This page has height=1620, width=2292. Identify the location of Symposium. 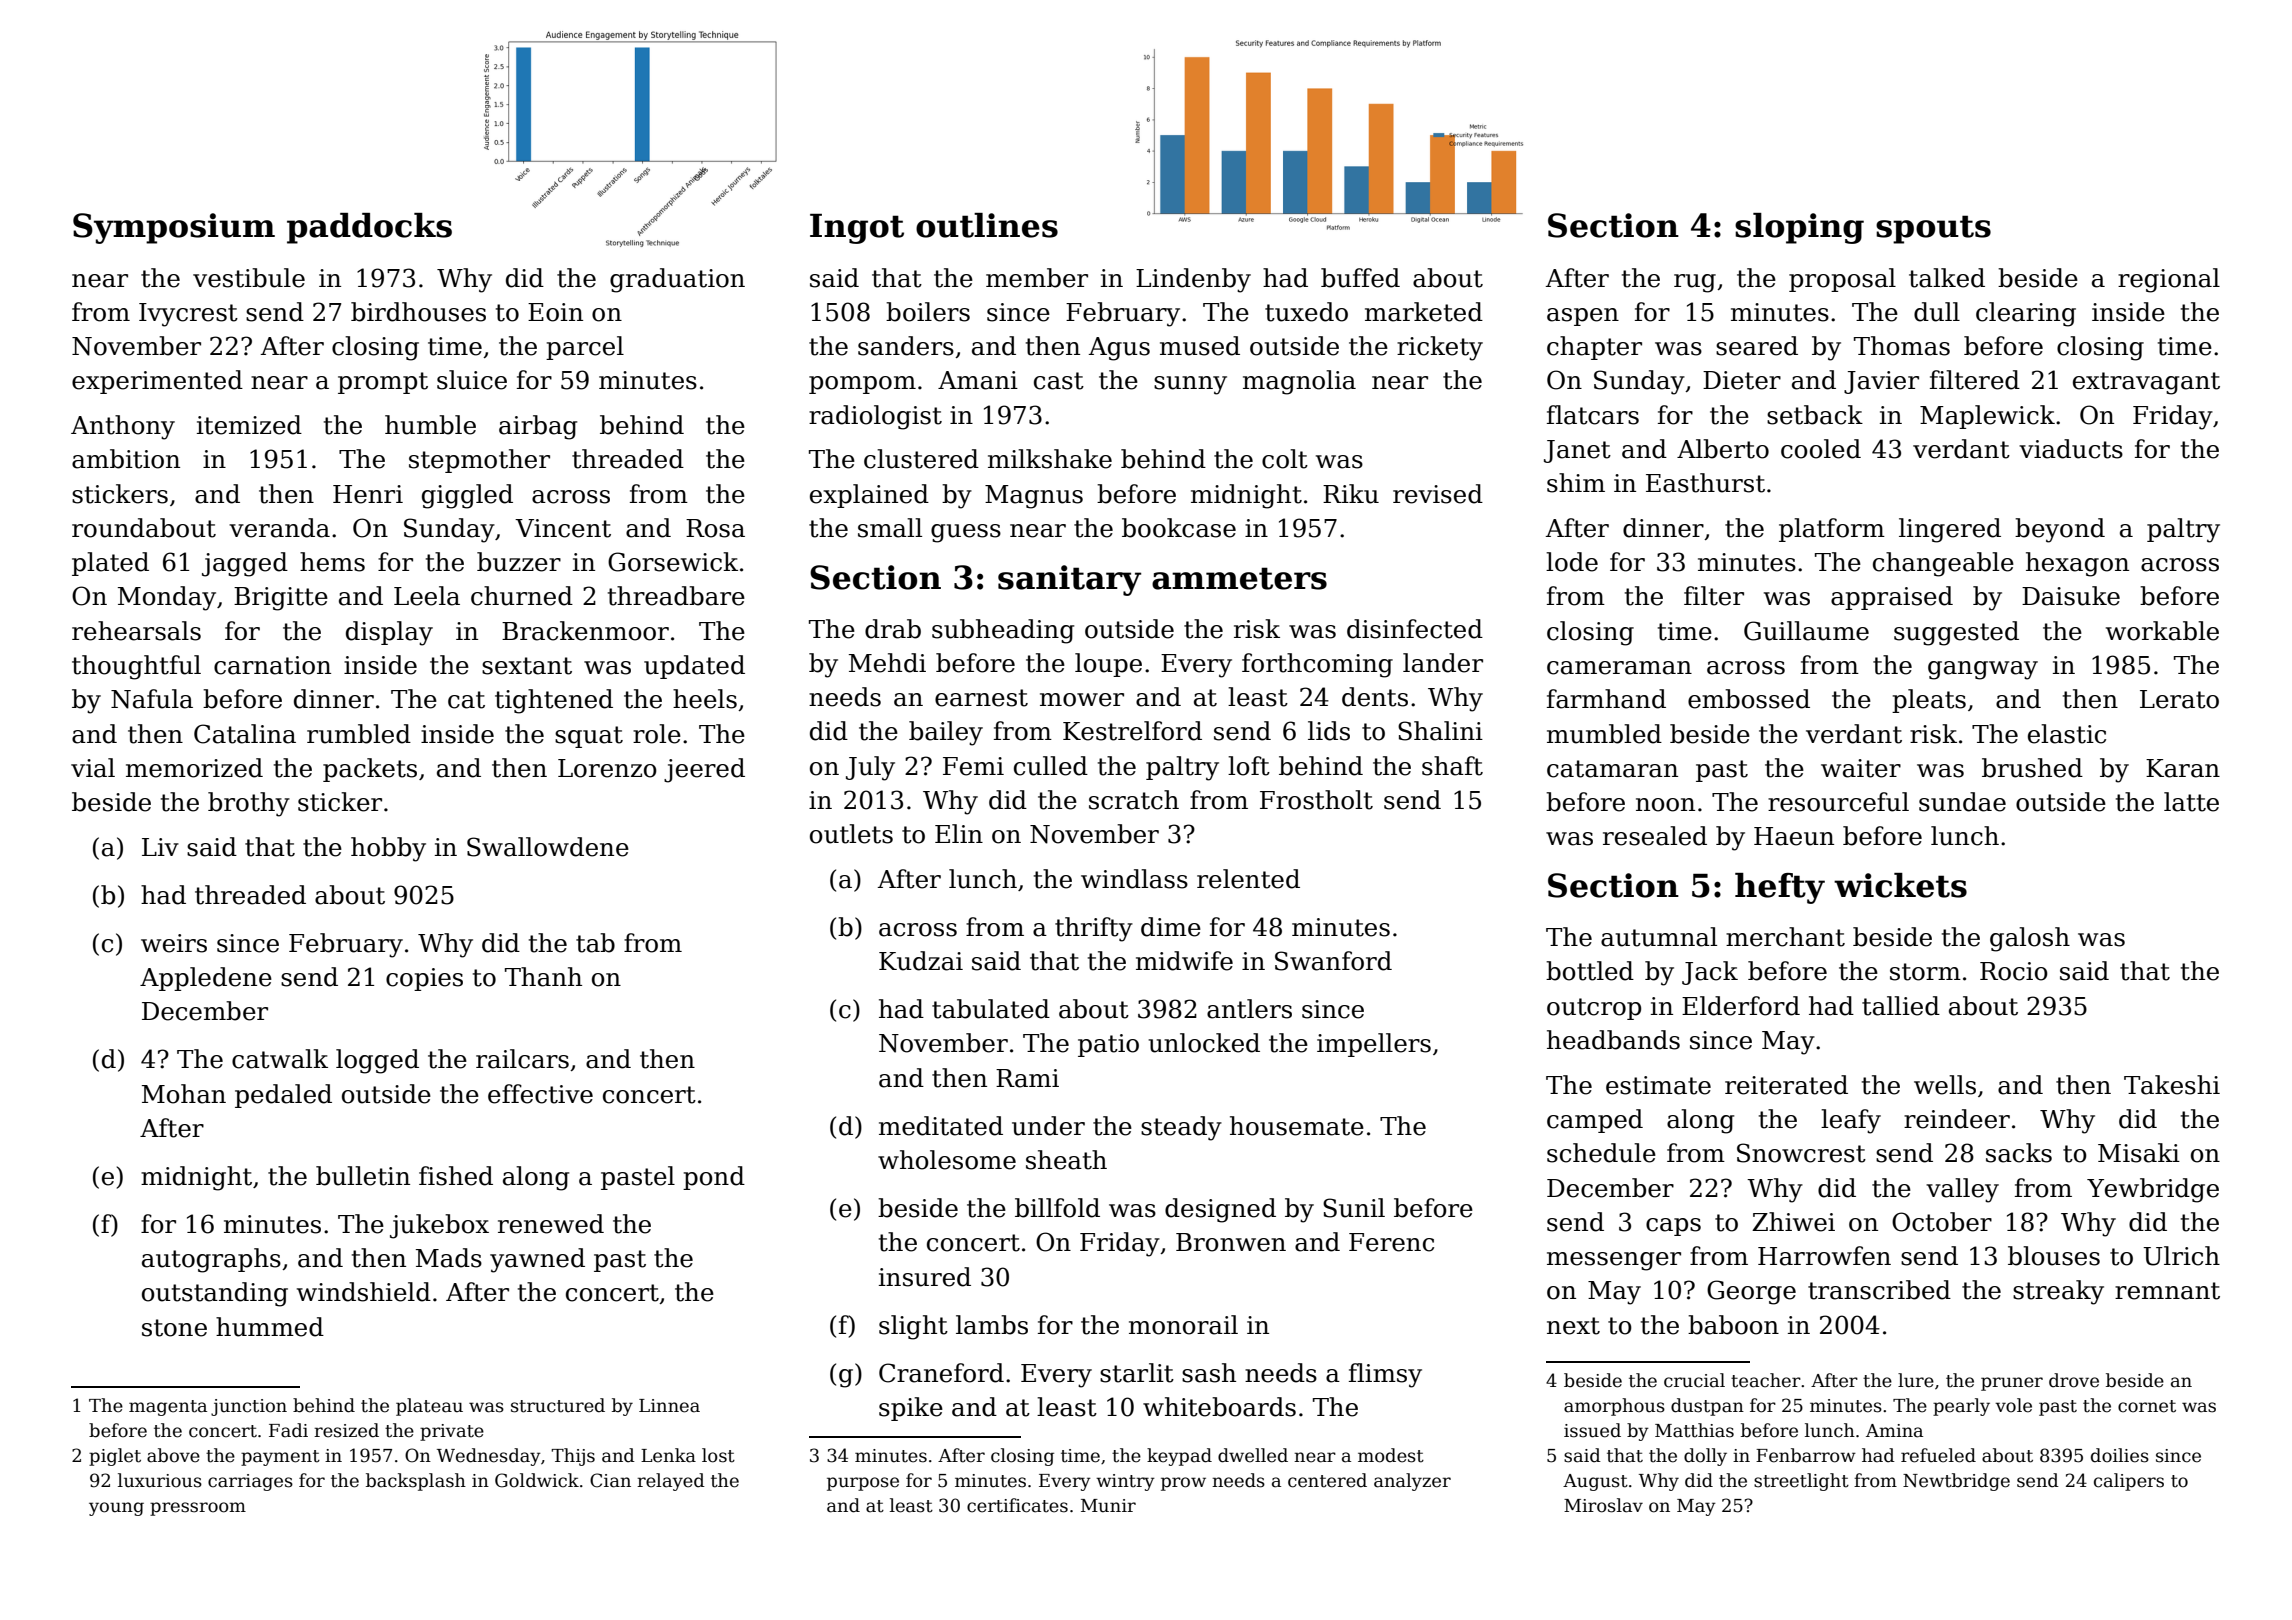
(174, 228).
